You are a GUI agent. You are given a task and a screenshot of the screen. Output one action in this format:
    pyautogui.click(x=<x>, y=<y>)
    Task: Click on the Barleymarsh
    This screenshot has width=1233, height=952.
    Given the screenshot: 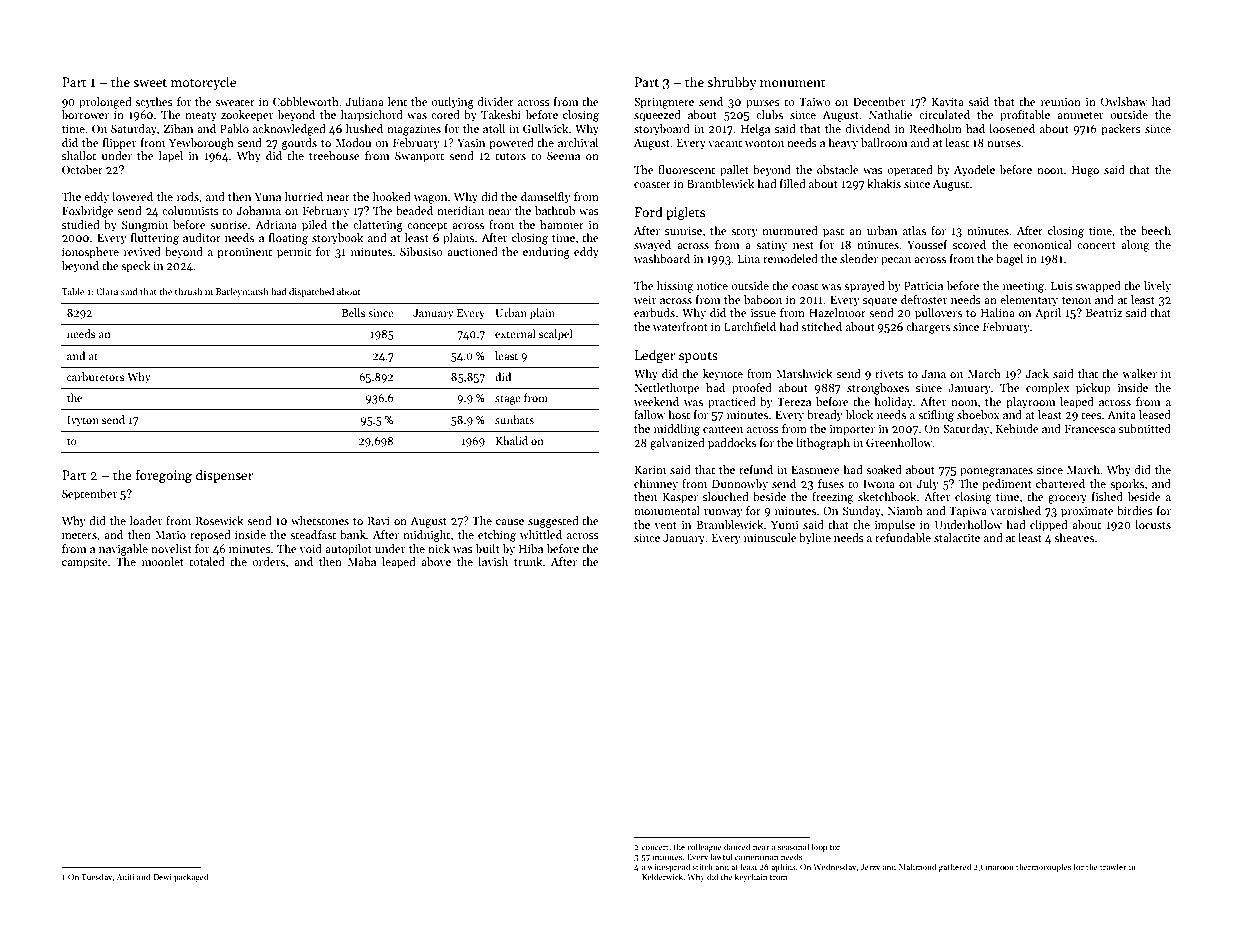 What is the action you would take?
    pyautogui.click(x=242, y=292)
